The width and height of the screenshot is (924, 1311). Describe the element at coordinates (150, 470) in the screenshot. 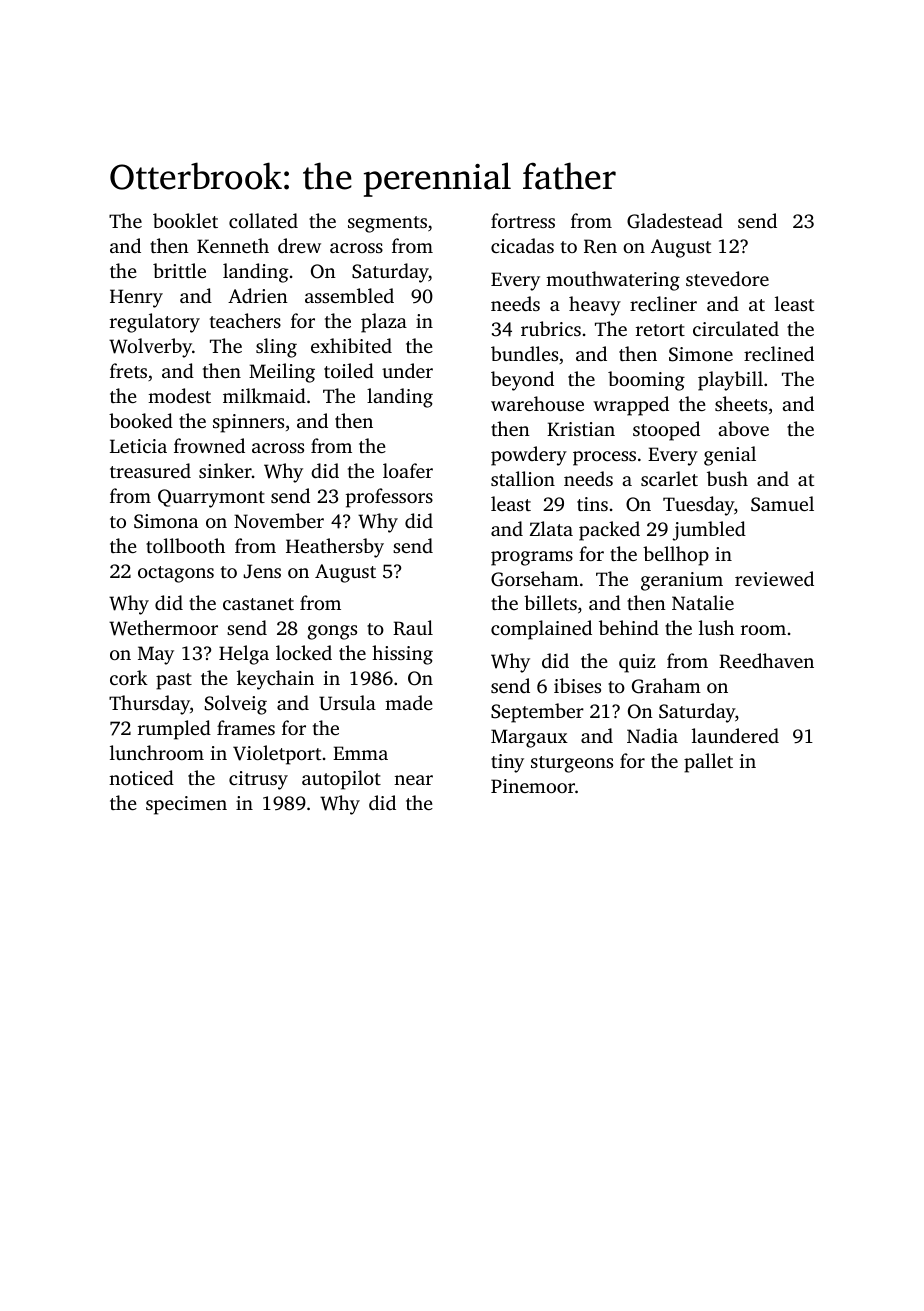

I see `treasured` at that location.
